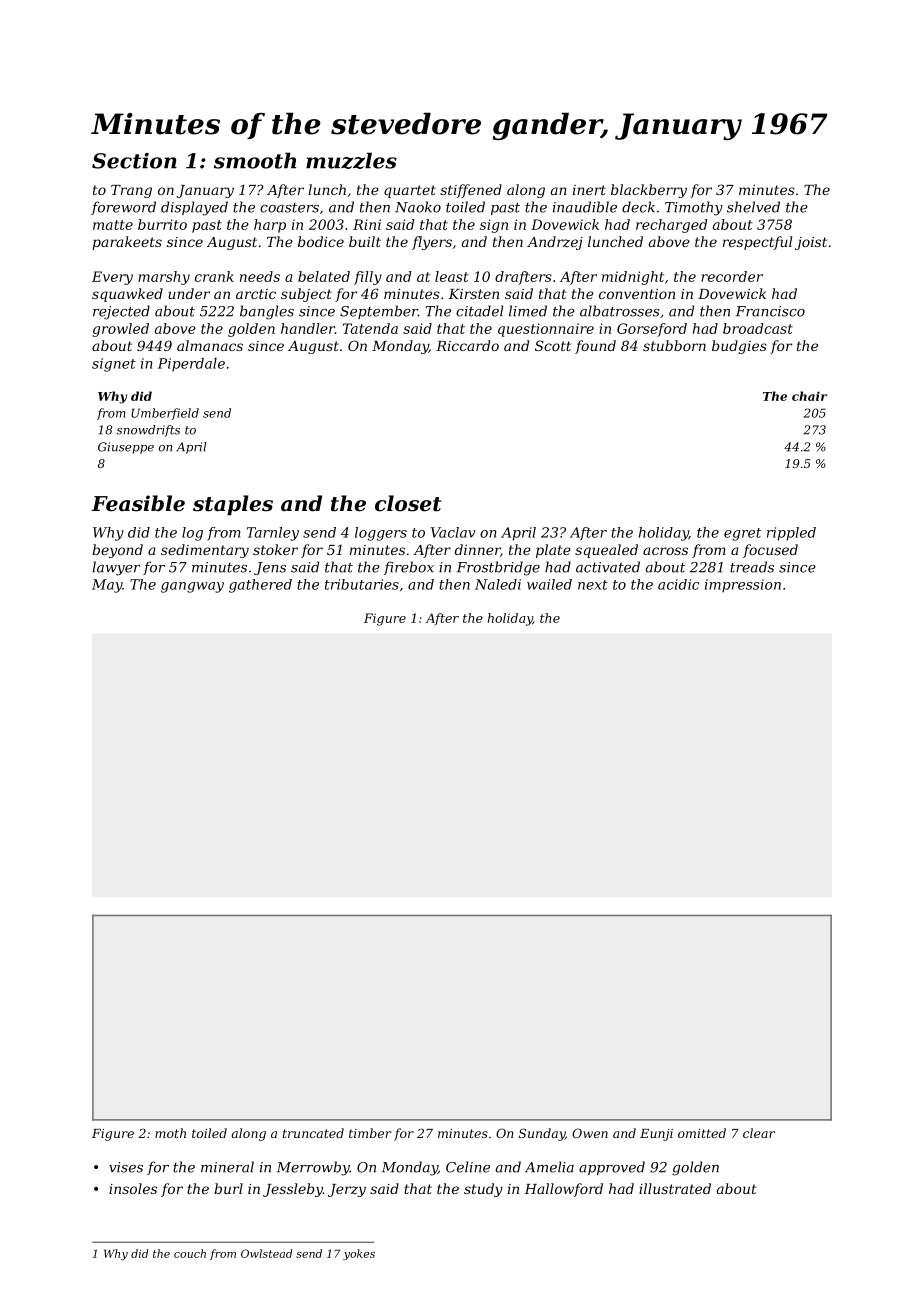  I want to click on couch, so click(190, 1253).
